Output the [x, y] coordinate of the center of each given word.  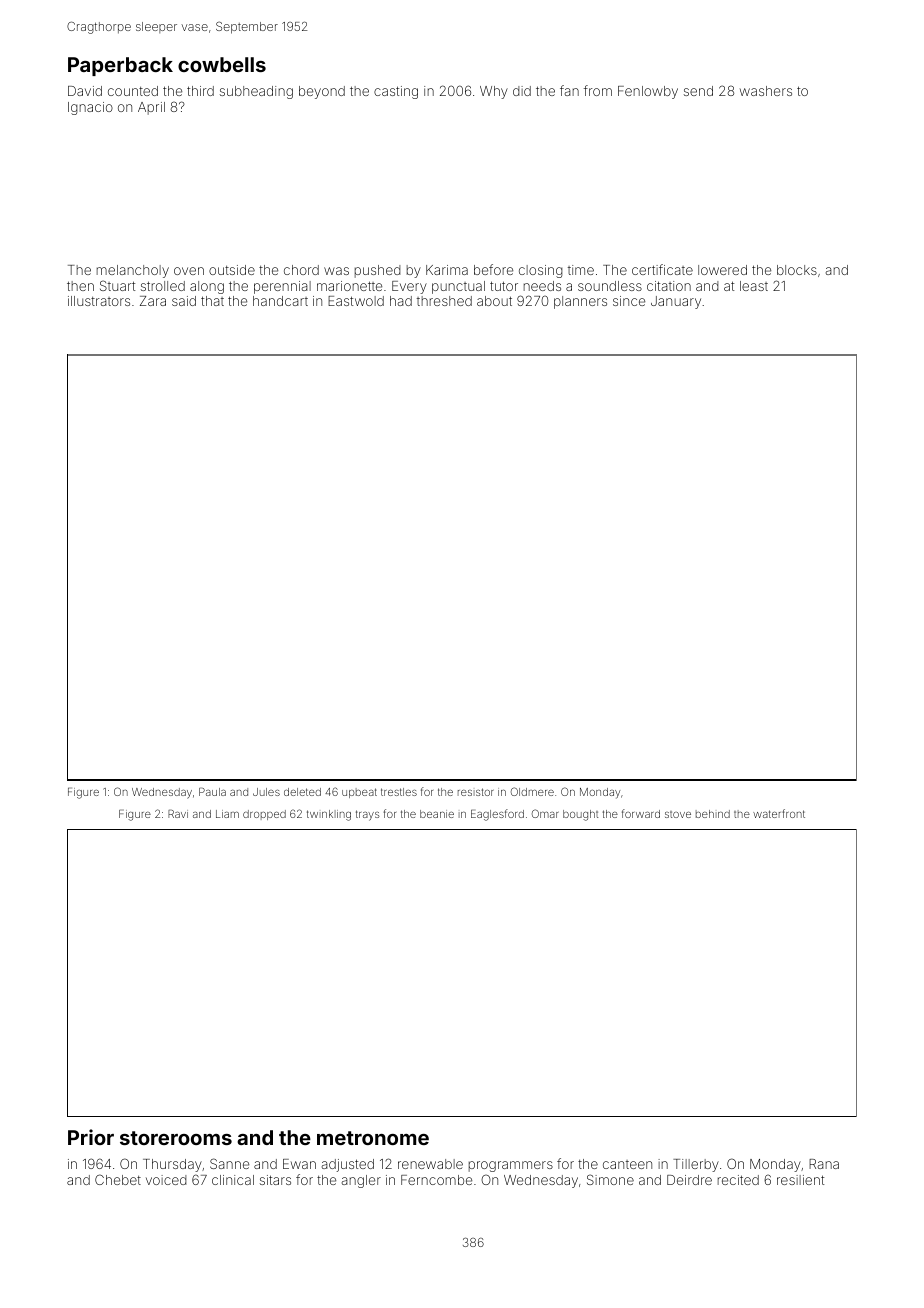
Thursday [172, 1165]
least [754, 286]
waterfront [779, 813]
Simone [610, 1179]
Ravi [178, 814]
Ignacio [90, 108]
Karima [447, 270]
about [494, 301]
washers [766, 91]
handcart [280, 301]
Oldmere [532, 791]
